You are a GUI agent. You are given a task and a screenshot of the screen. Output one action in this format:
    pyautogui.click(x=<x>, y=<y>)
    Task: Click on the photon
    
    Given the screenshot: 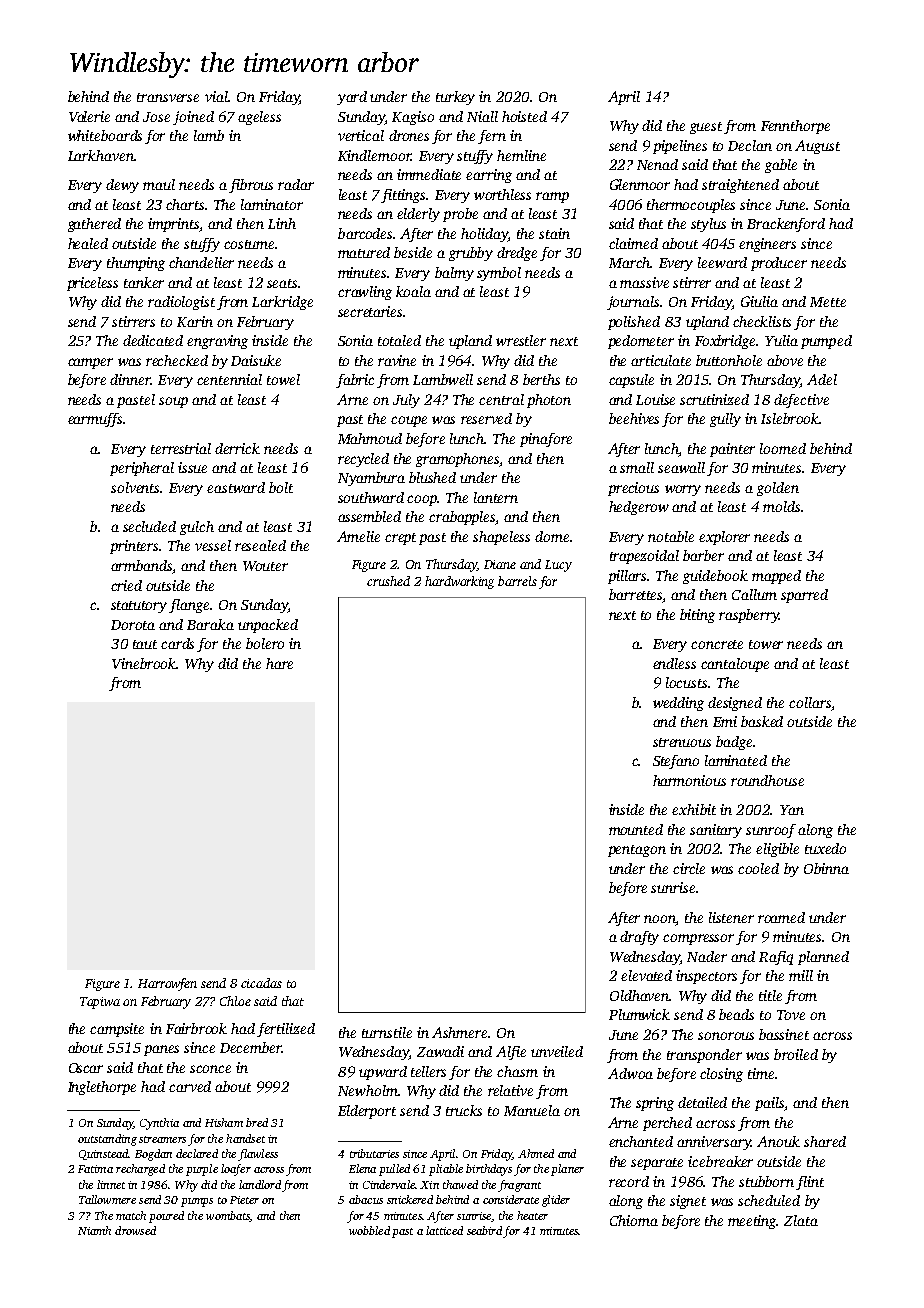 What is the action you would take?
    pyautogui.click(x=549, y=401)
